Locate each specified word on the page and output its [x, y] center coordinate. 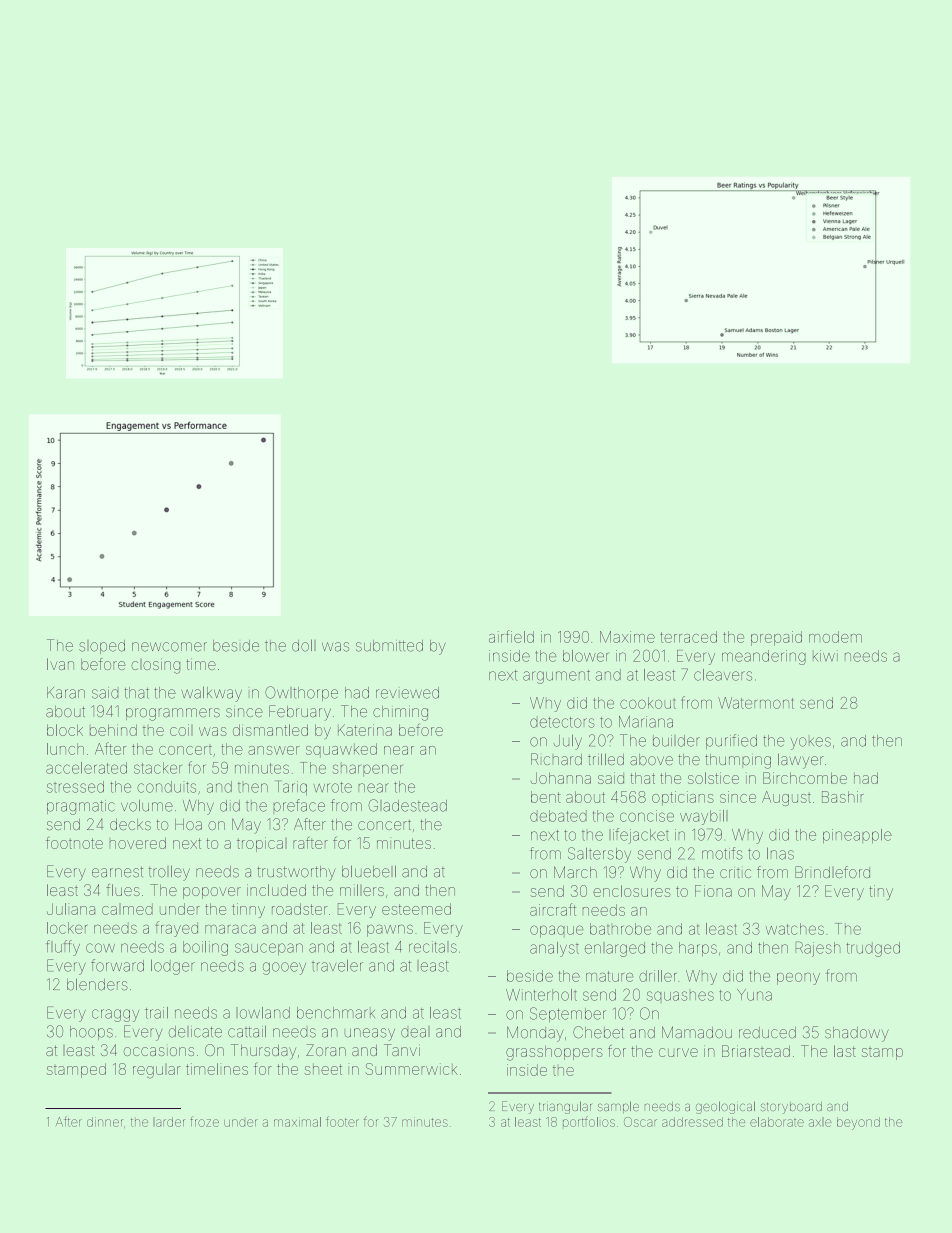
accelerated [86, 768]
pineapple [857, 836]
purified [731, 741]
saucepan [269, 949]
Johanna [561, 778]
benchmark [336, 1013]
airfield [511, 636]
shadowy [856, 1034]
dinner [105, 1122]
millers [362, 890]
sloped [102, 647]
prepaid [776, 638]
